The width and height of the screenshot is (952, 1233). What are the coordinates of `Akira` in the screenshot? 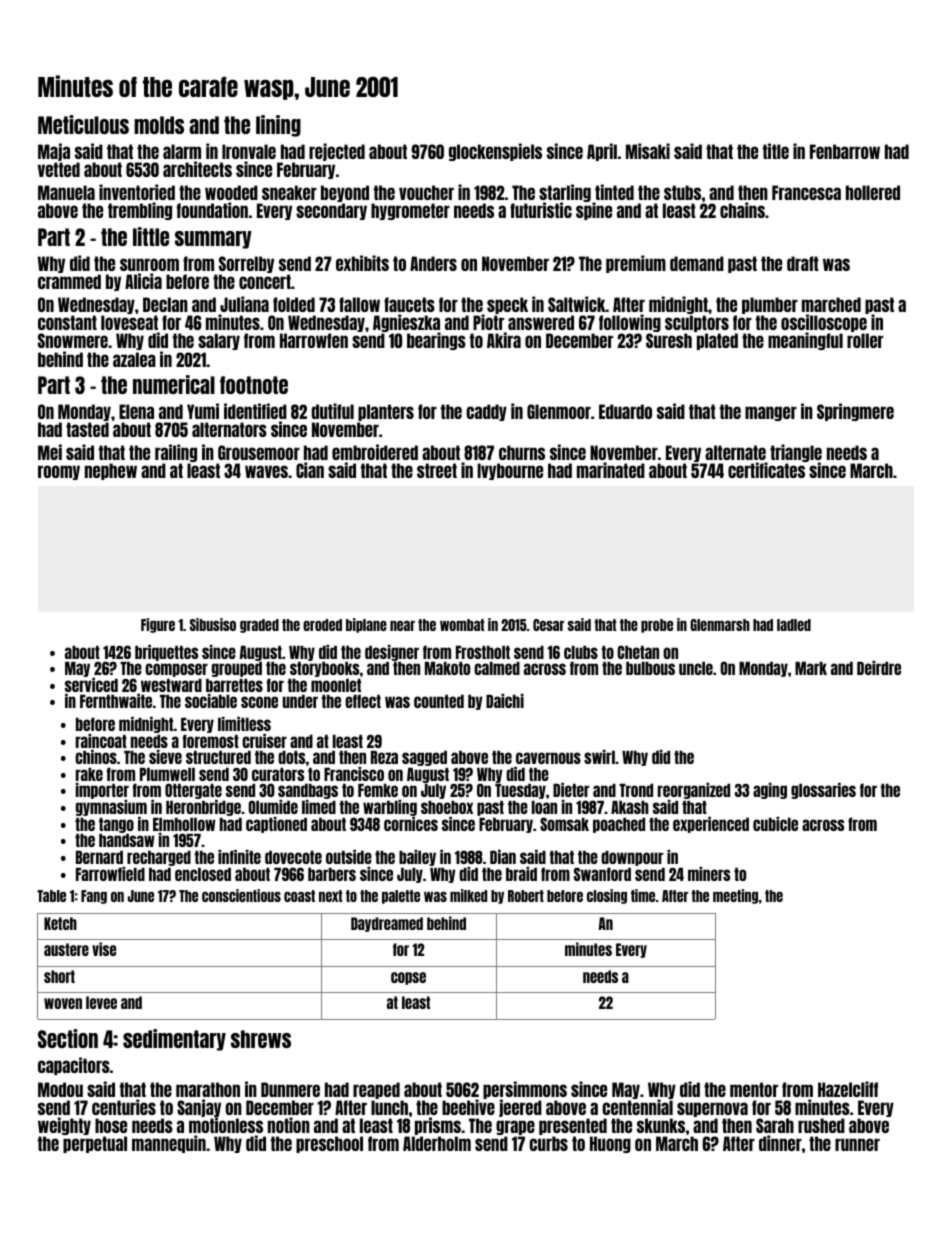 It's located at (504, 340).
